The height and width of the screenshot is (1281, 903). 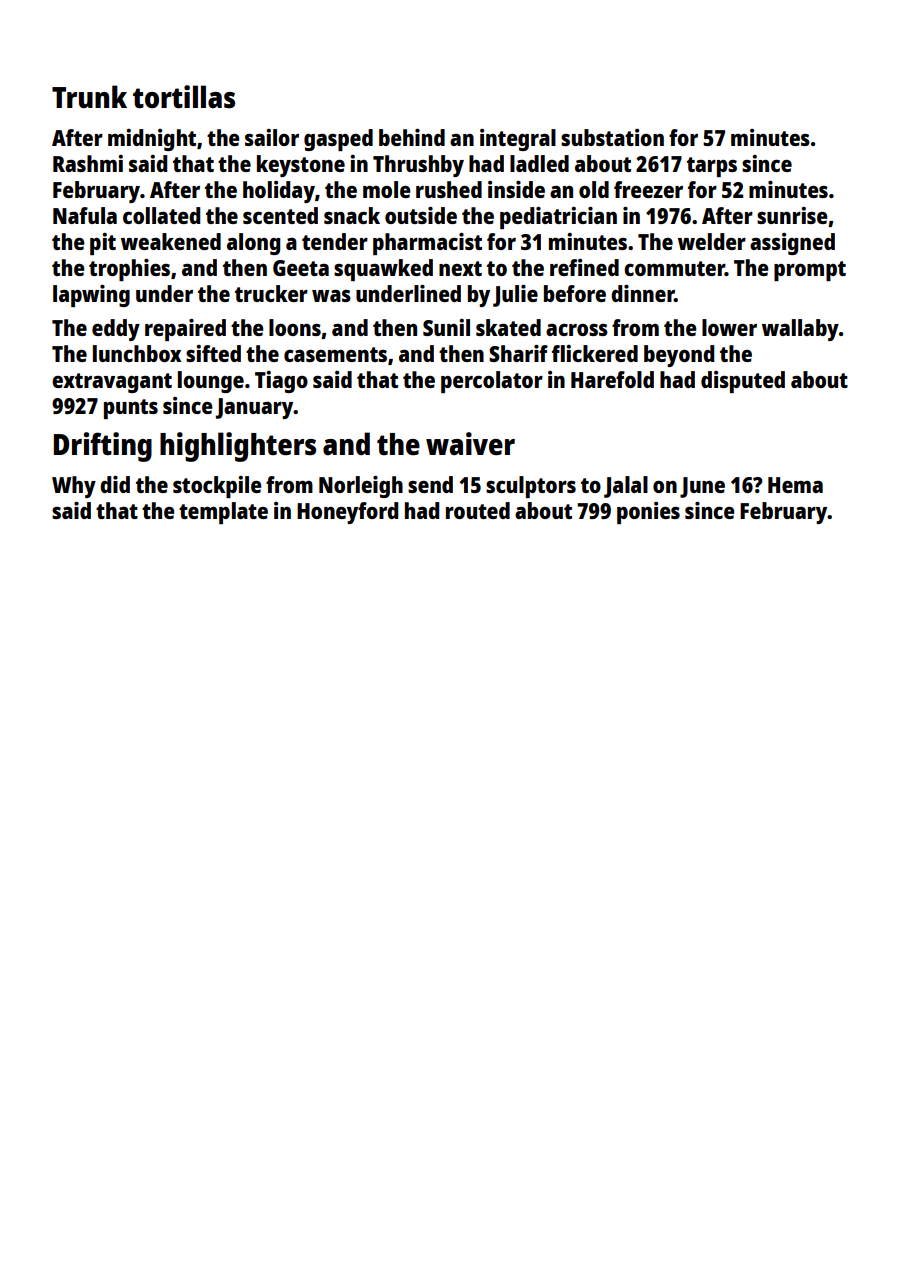 I want to click on tarps, so click(x=712, y=167).
